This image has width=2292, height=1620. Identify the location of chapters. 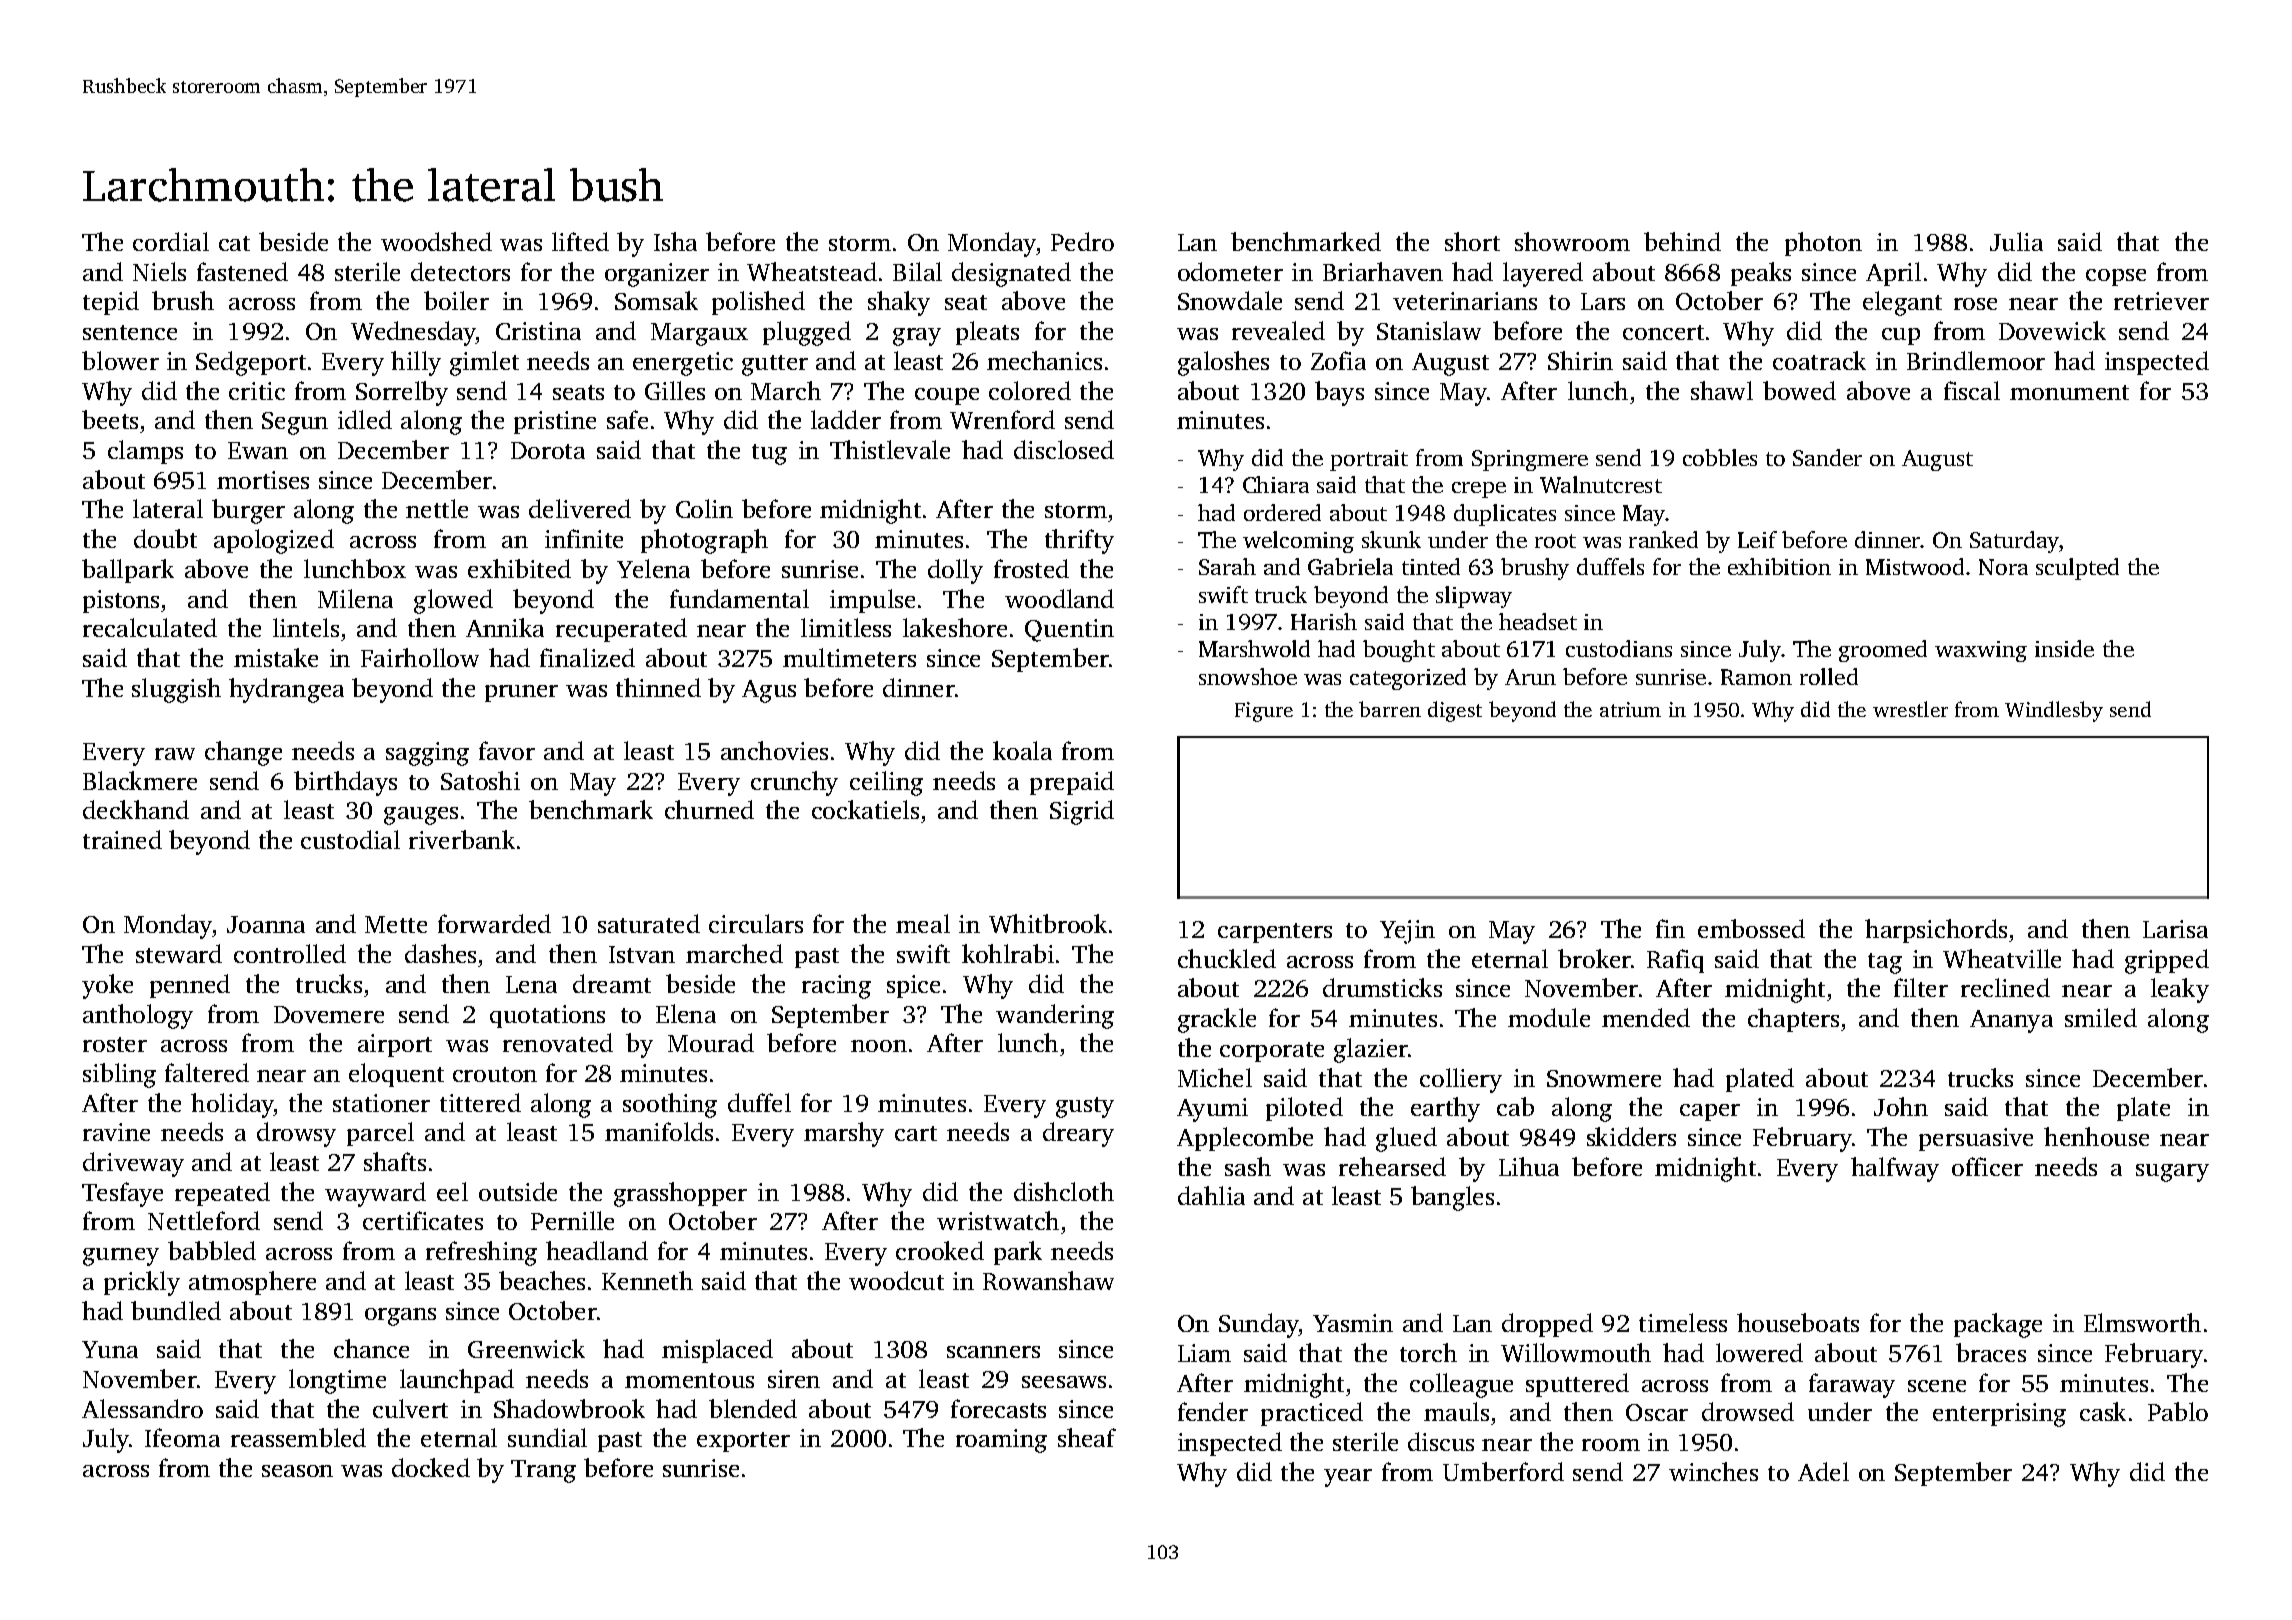
(1793, 1020).
